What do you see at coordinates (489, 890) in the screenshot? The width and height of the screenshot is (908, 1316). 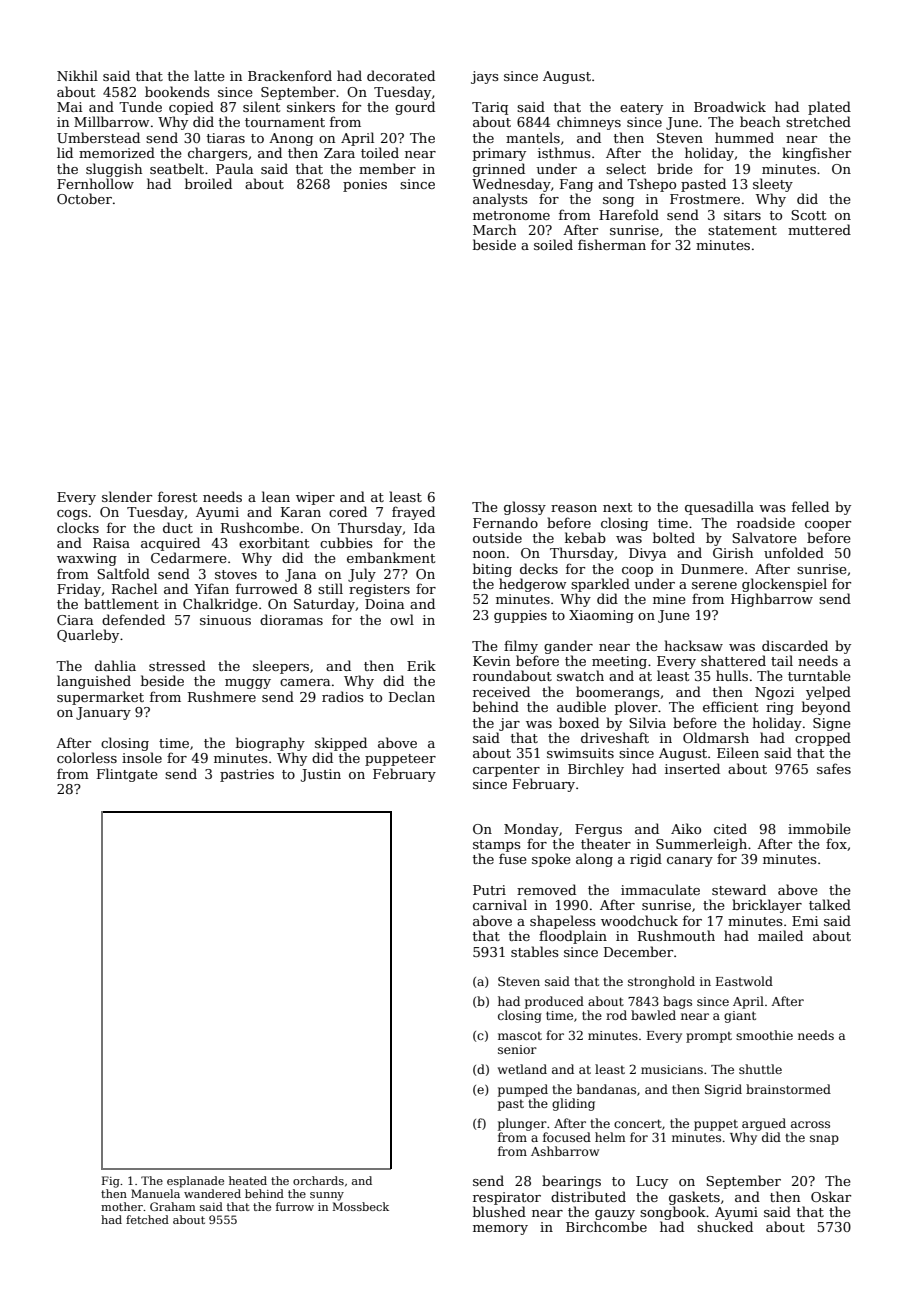 I see `Putri` at bounding box center [489, 890].
